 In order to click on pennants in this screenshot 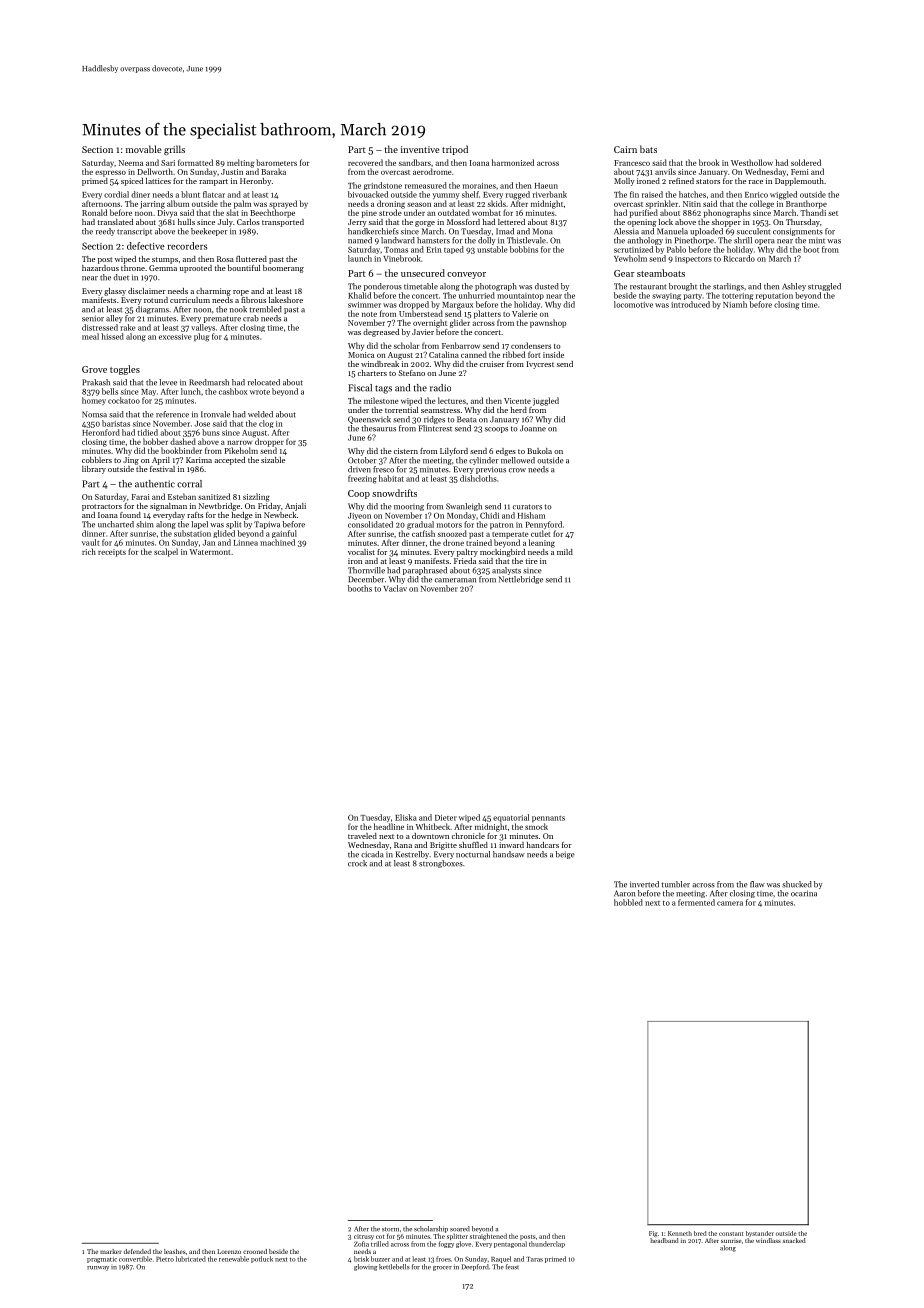, I will do `click(548, 819)`.
